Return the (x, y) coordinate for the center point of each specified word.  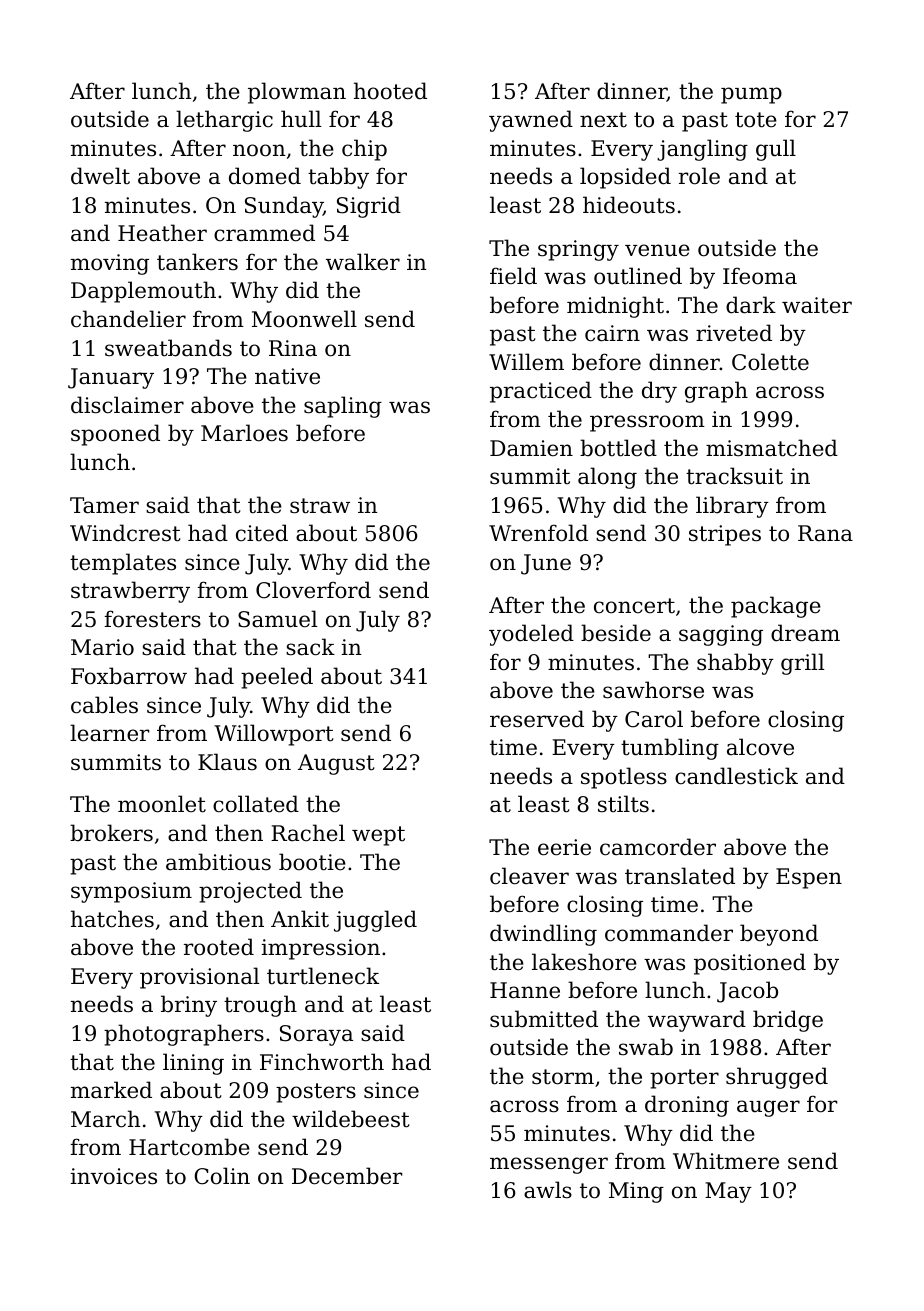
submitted (544, 1019)
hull (301, 118)
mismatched (772, 448)
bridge (788, 1021)
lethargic (224, 121)
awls (548, 1190)
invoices (114, 1176)
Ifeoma (760, 276)
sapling (343, 407)
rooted (219, 947)
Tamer (104, 505)
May (728, 1192)
